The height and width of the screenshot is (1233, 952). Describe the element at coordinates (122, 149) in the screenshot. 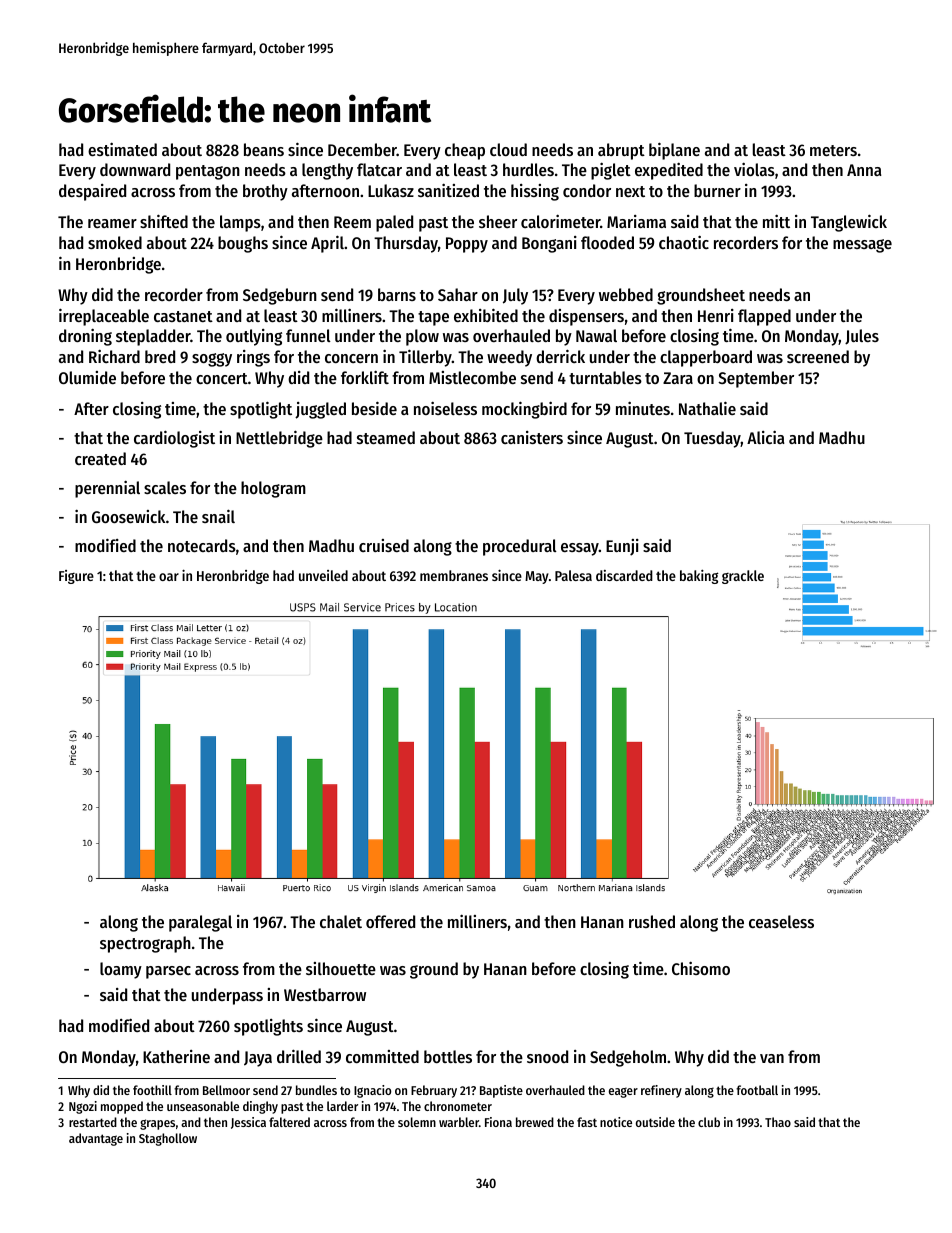

I see `estimated` at that location.
